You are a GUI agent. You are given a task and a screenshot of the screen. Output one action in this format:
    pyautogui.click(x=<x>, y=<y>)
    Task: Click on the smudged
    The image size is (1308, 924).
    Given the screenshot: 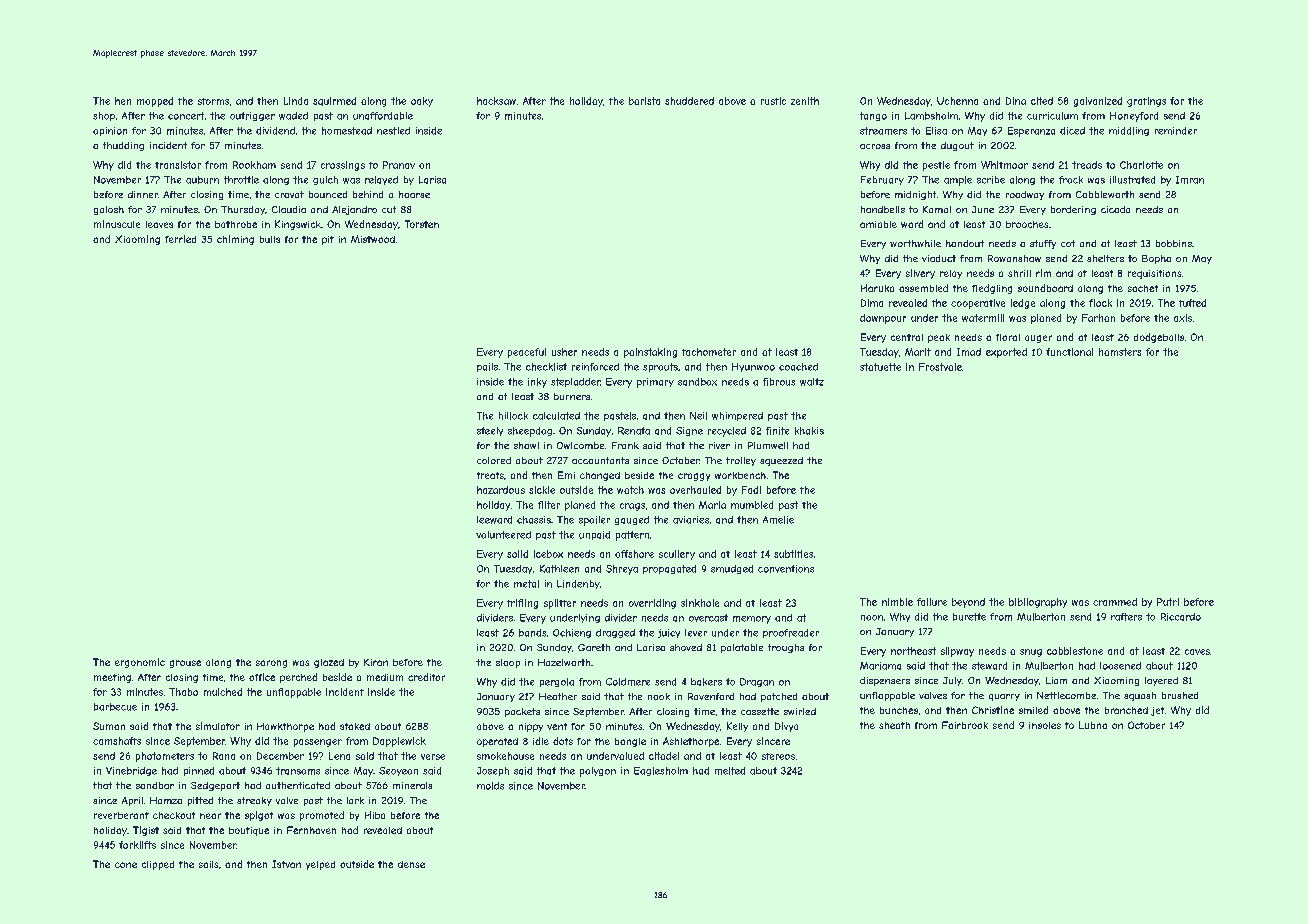 What is the action you would take?
    pyautogui.click(x=732, y=569)
